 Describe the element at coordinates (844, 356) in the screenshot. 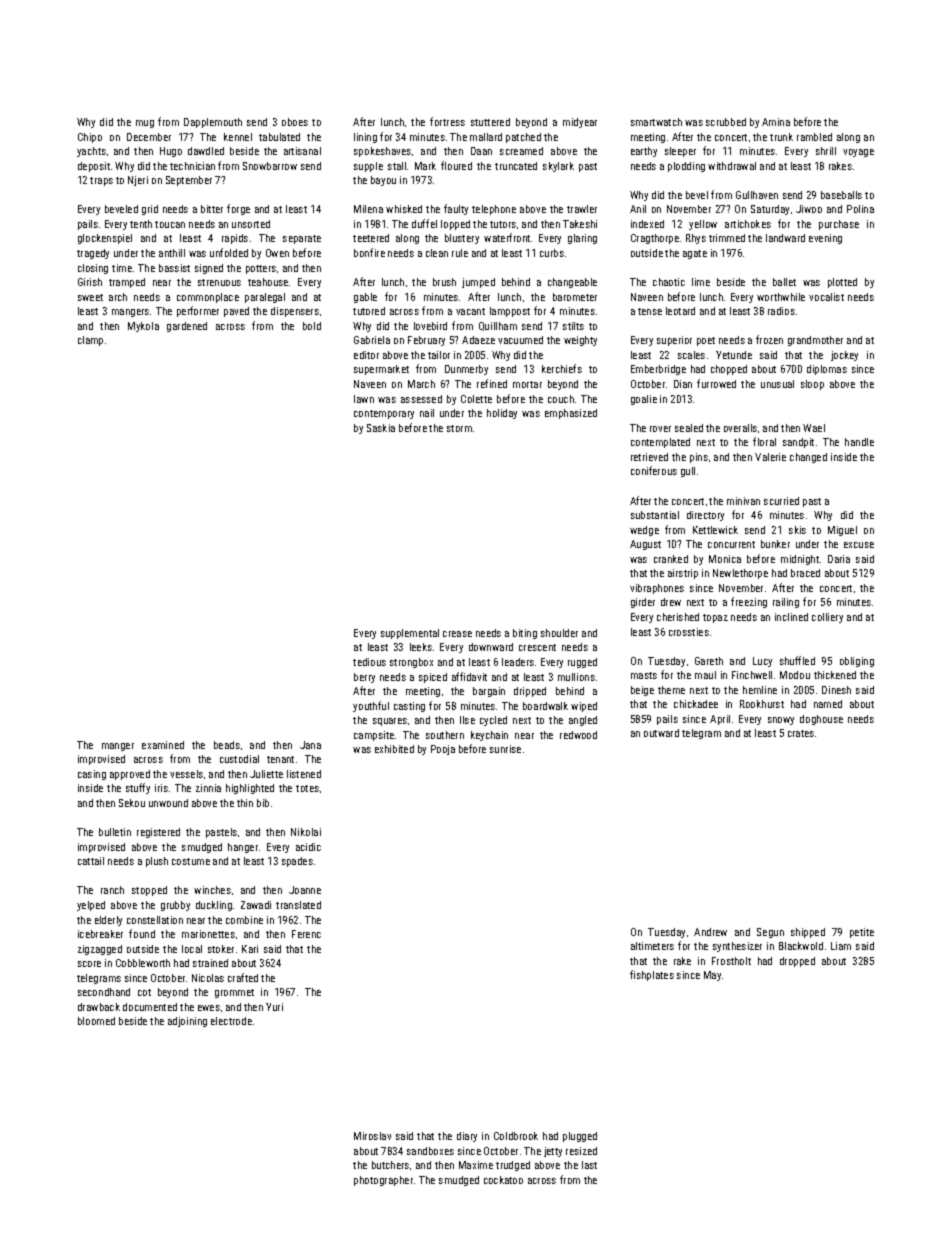

I see `jockey` at that location.
